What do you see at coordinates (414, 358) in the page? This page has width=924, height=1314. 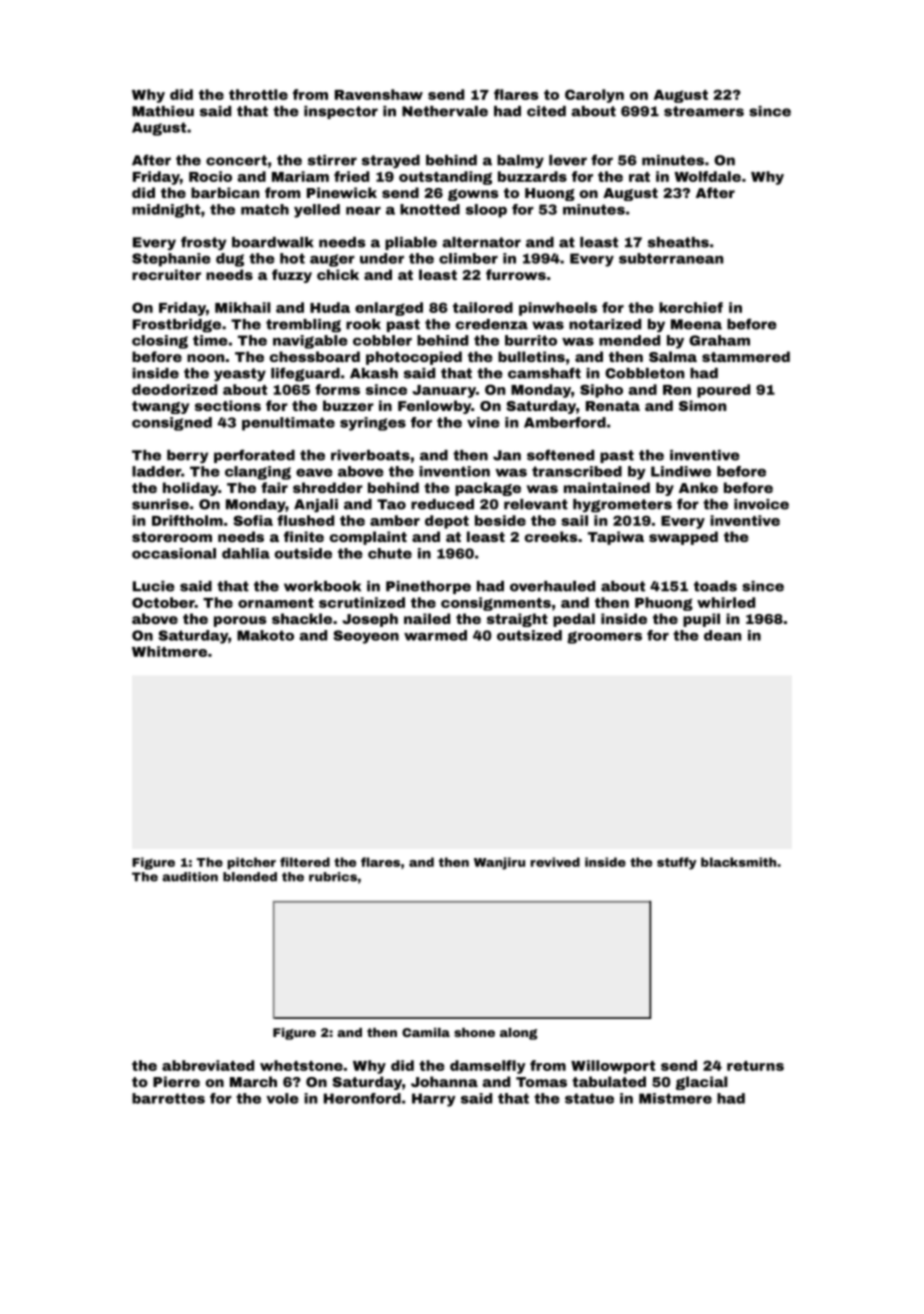 I see `photocopied` at bounding box center [414, 358].
